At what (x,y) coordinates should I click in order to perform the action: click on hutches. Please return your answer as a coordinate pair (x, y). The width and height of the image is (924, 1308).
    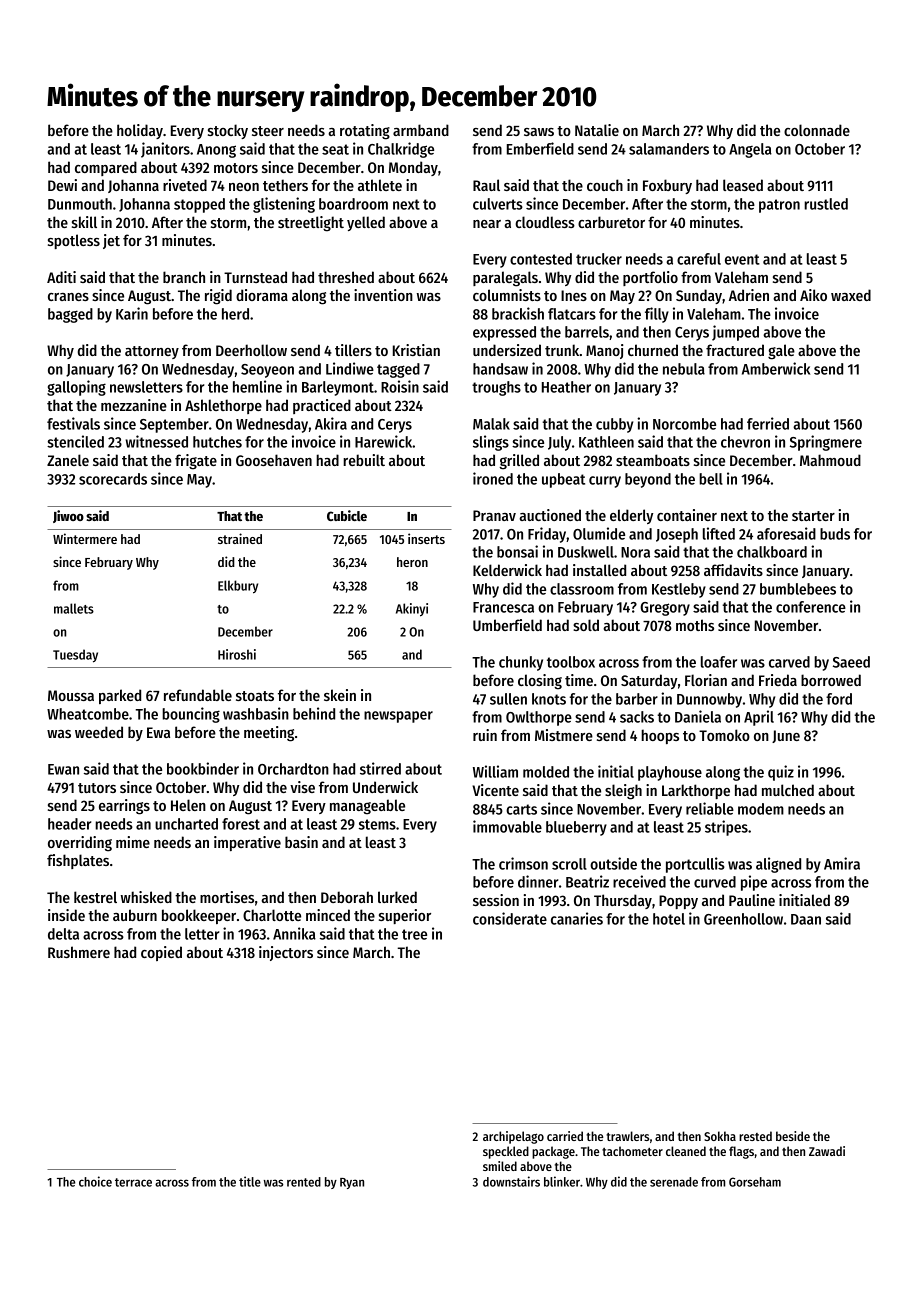
    Looking at the image, I should click on (217, 442).
